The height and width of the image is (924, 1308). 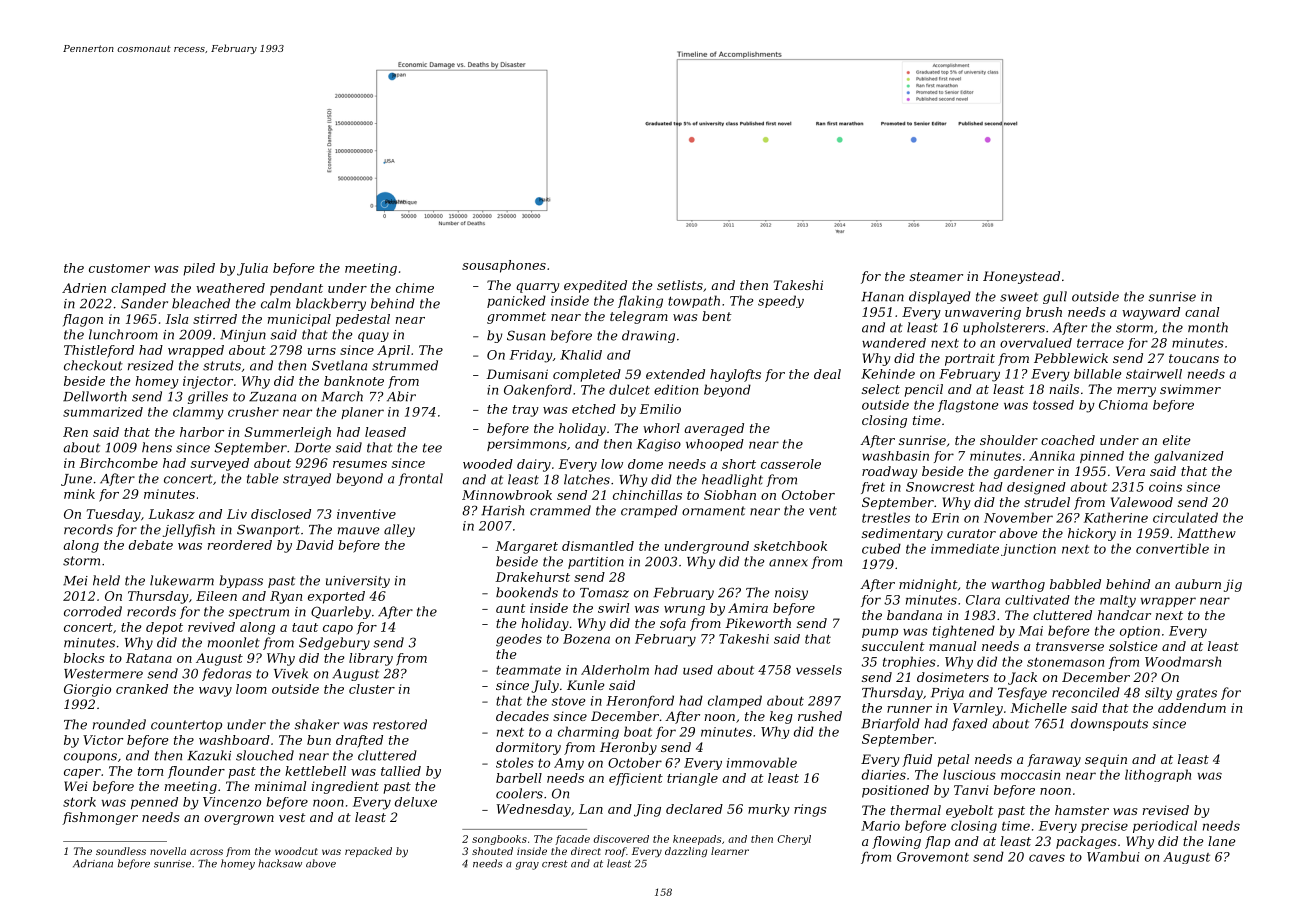 I want to click on flagon, so click(x=83, y=320).
